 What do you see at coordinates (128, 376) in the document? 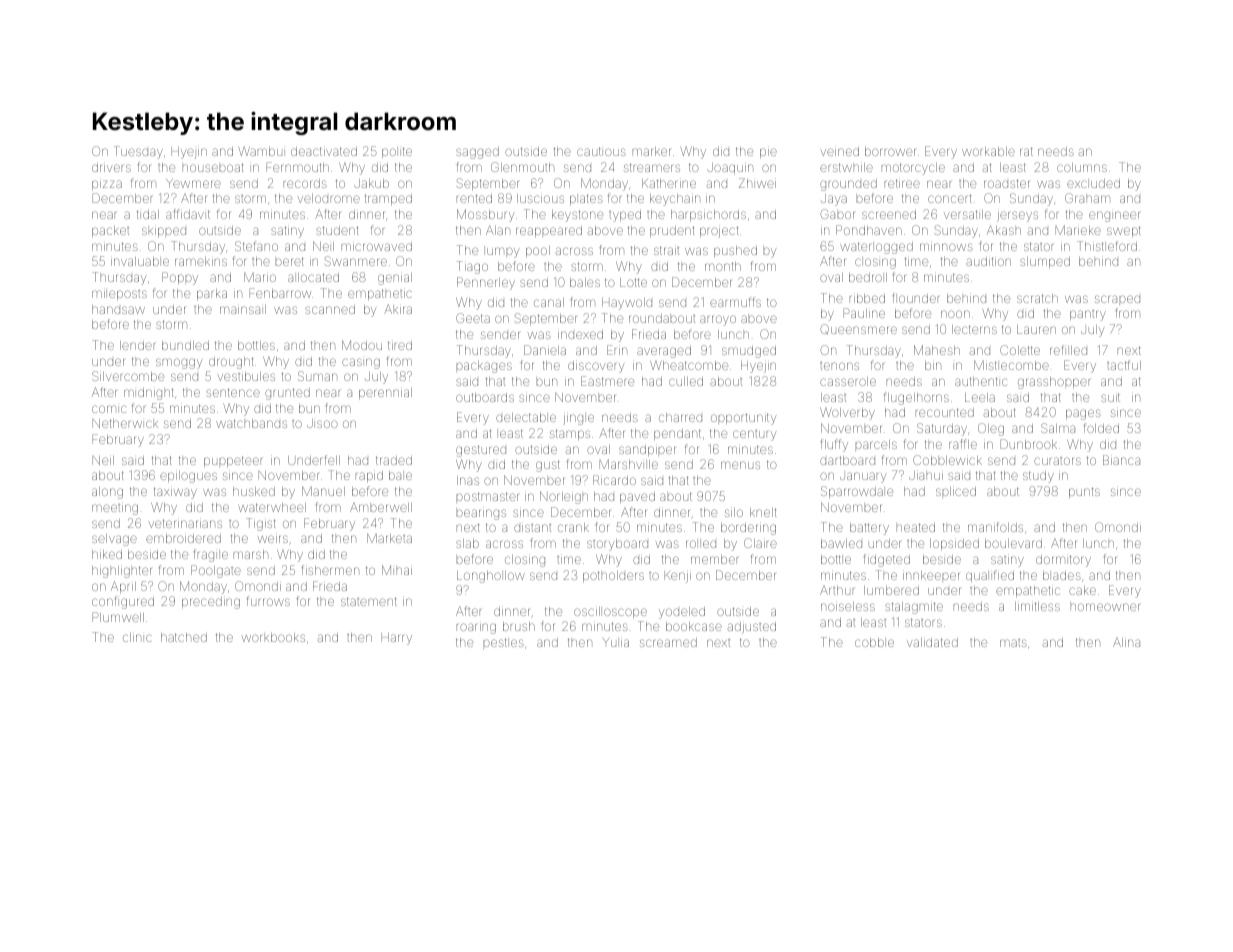
I see `Silvercombe` at bounding box center [128, 376].
